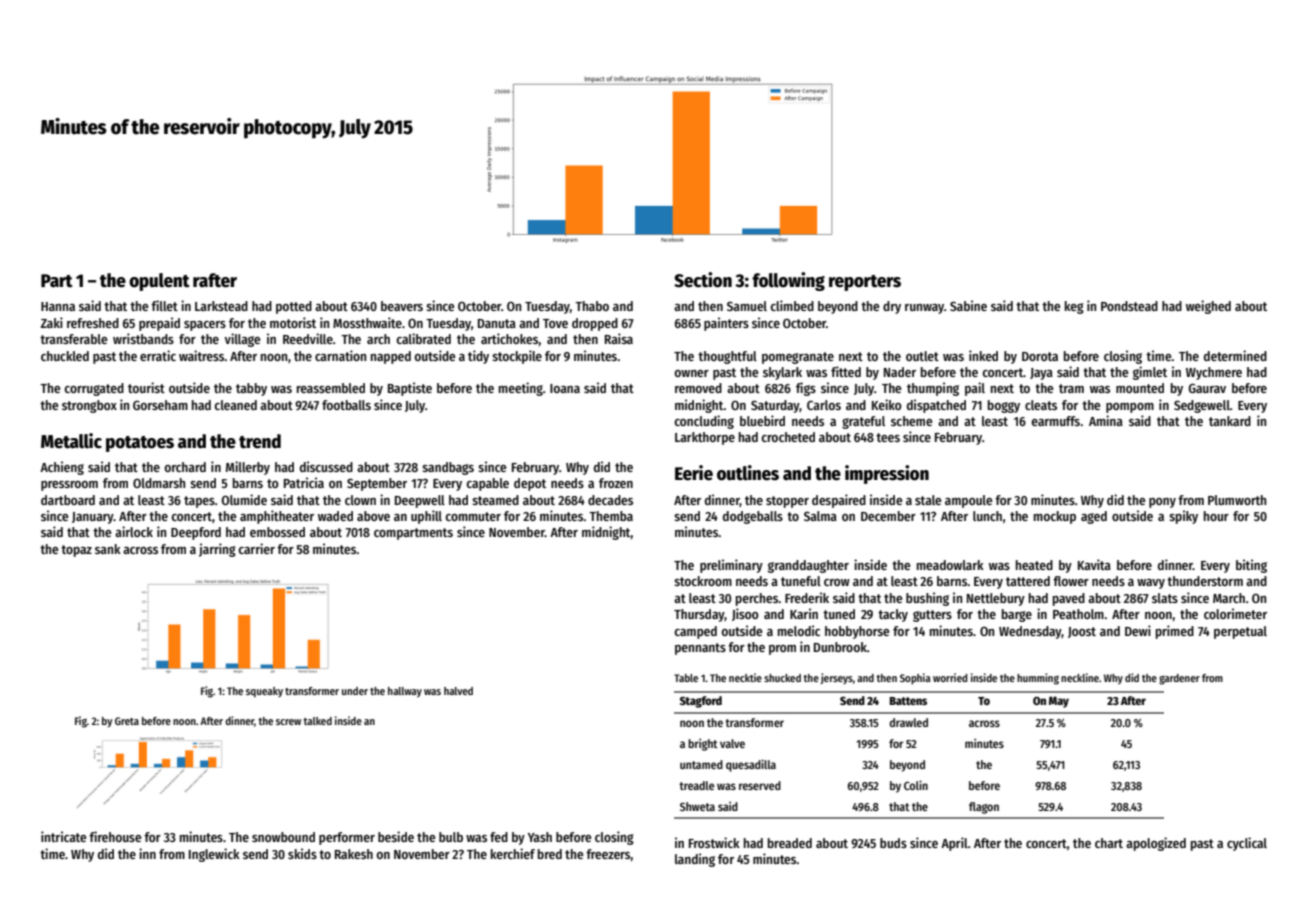 The width and height of the image is (1308, 924). What do you see at coordinates (159, 483) in the image?
I see `Oldmarsh` at bounding box center [159, 483].
